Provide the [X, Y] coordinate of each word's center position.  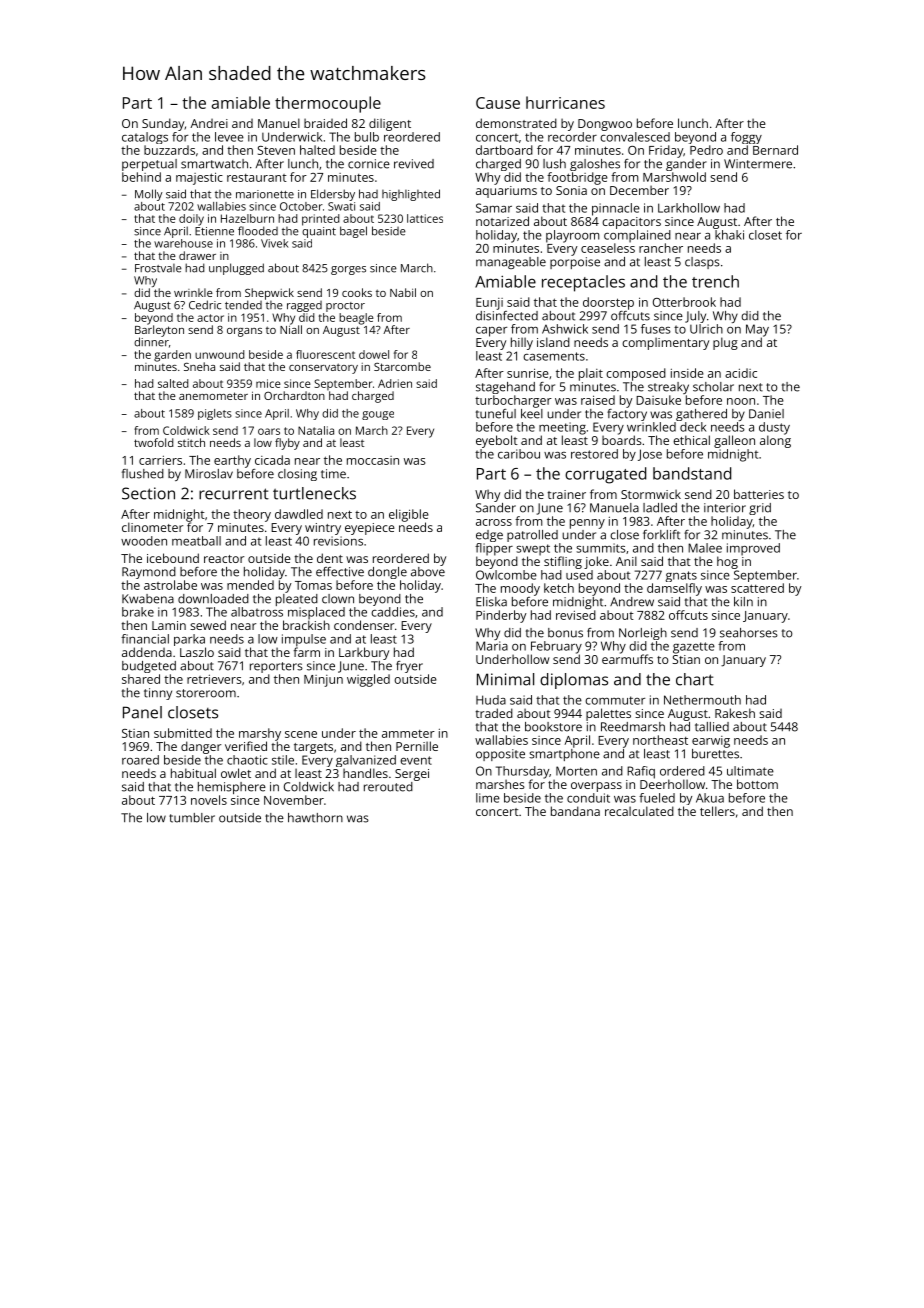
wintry [323, 529]
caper [491, 332]
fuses [656, 329]
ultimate [750, 771]
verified [246, 746]
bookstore [553, 727]
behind [141, 177]
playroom [573, 236]
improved [753, 549]
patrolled [532, 536]
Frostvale [158, 268]
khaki [729, 235]
